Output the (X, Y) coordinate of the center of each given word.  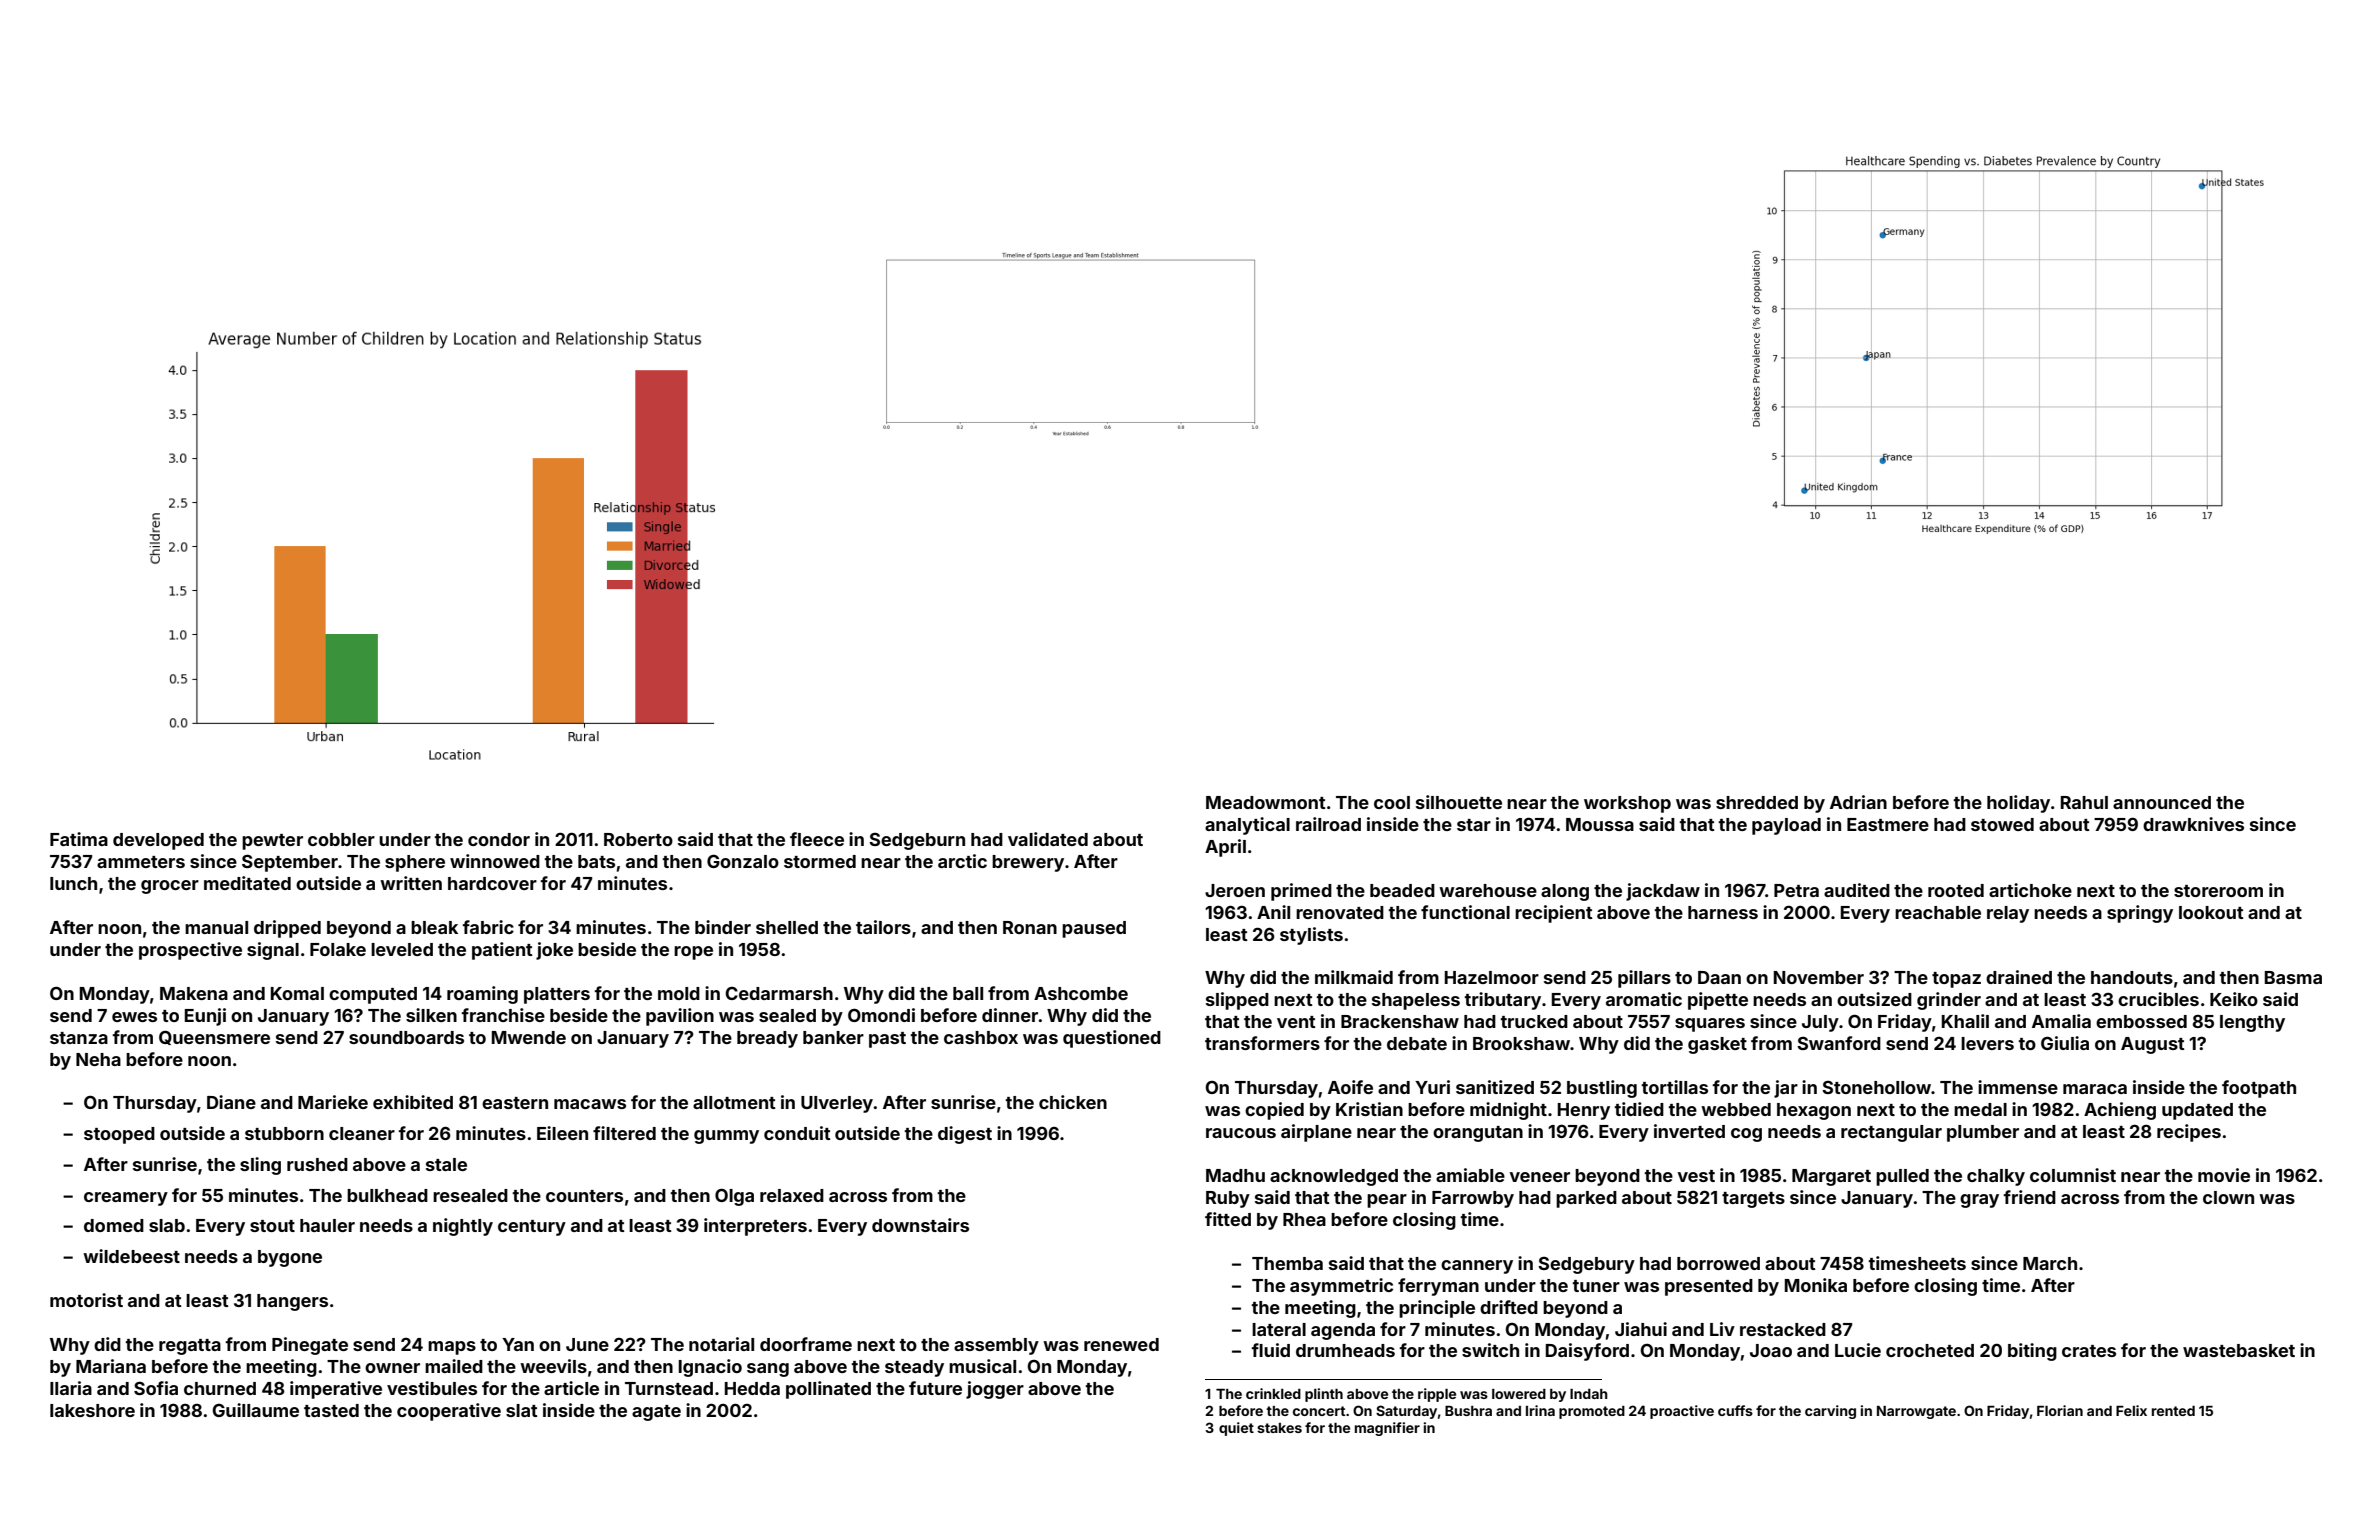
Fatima (79, 839)
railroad (1328, 824)
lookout (2211, 912)
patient (502, 951)
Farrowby (1473, 1199)
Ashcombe (1081, 993)
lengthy (2252, 1023)
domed (114, 1225)
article (571, 1388)
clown (2228, 1197)
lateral (1279, 1329)
